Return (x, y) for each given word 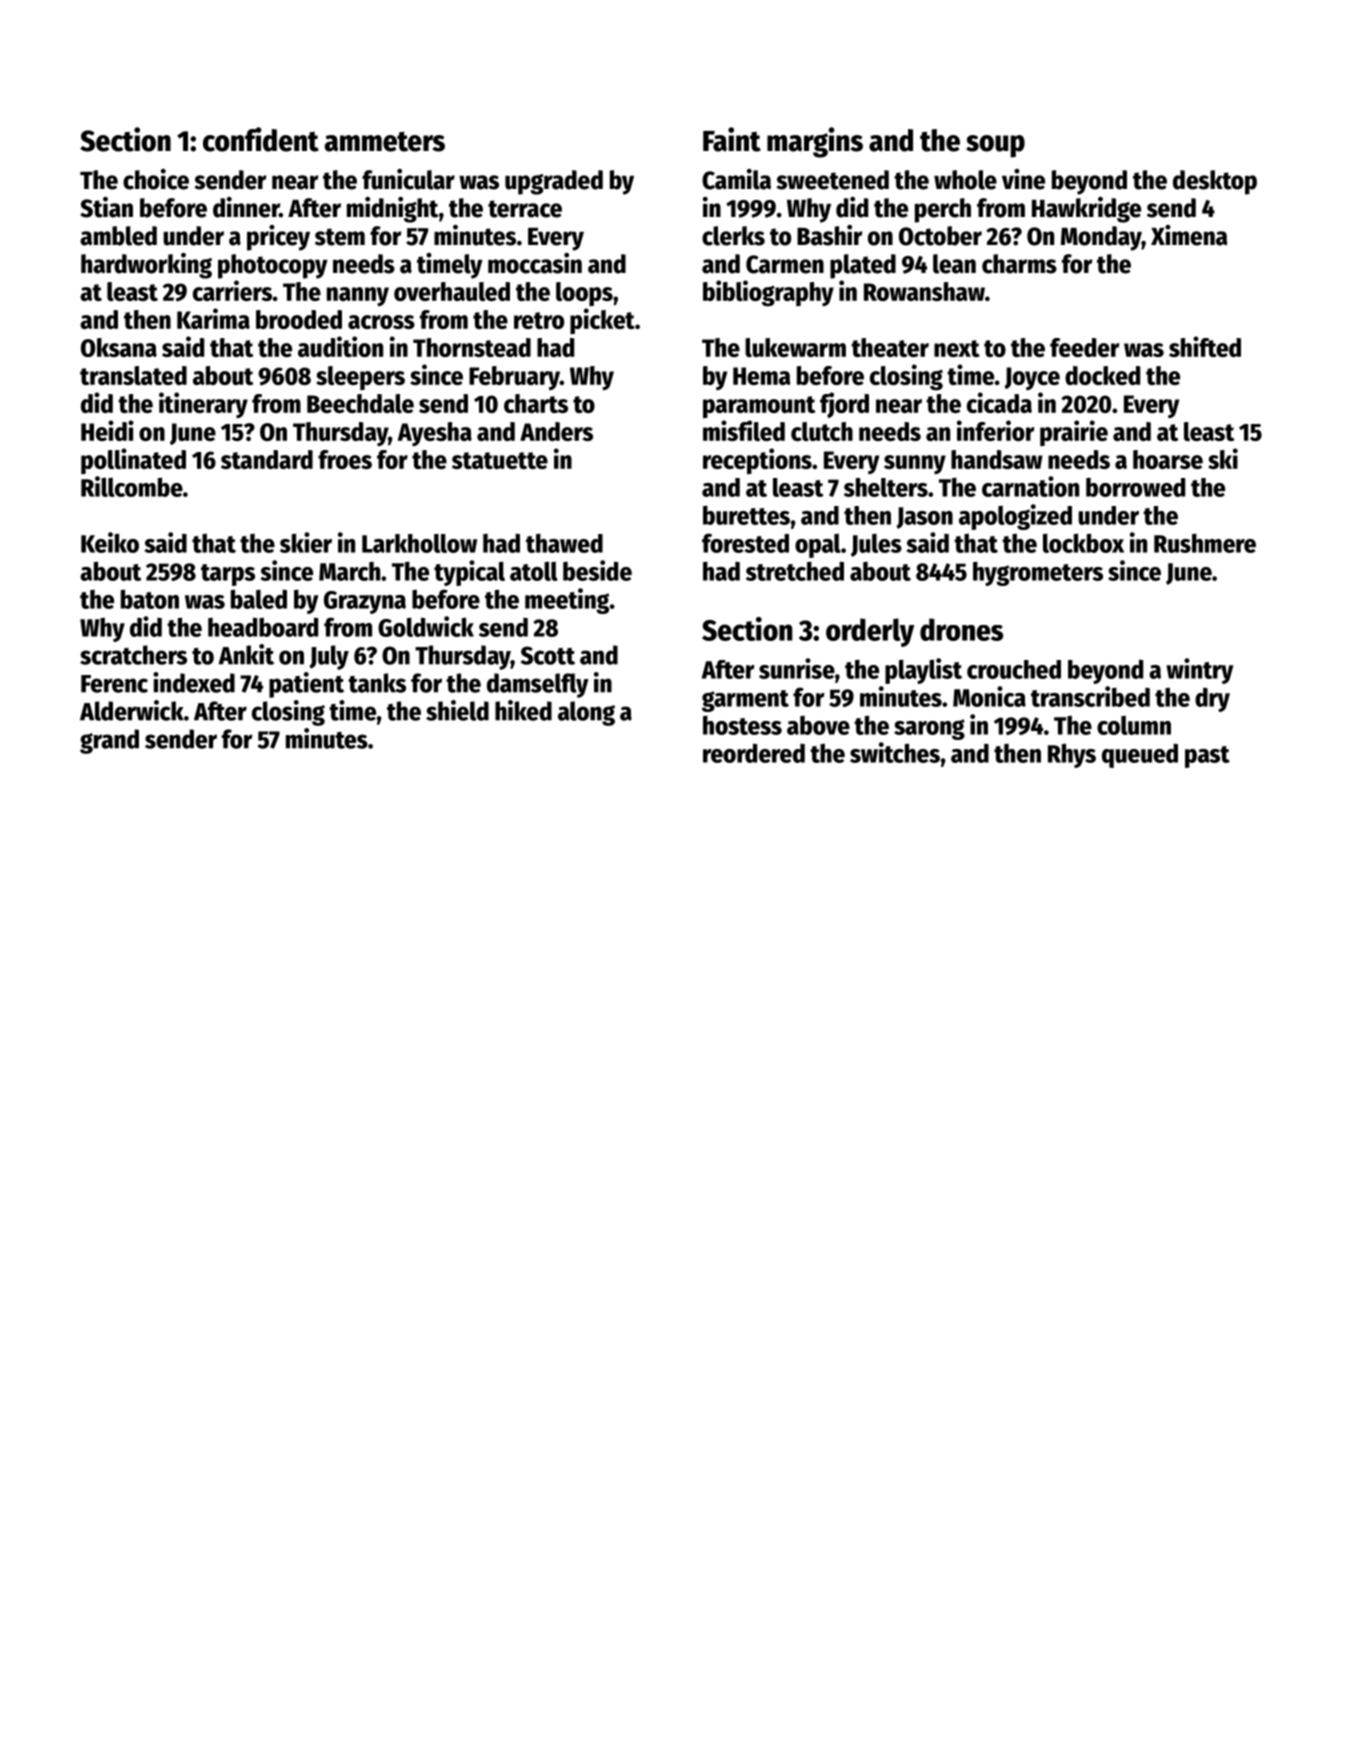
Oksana (119, 347)
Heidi (107, 430)
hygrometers (1038, 574)
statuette (500, 460)
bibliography (768, 293)
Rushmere (1205, 543)
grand (109, 741)
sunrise (797, 668)
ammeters (384, 142)
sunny (915, 464)
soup (995, 146)
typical (469, 573)
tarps (228, 575)
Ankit (246, 654)
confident (261, 139)
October (940, 236)
